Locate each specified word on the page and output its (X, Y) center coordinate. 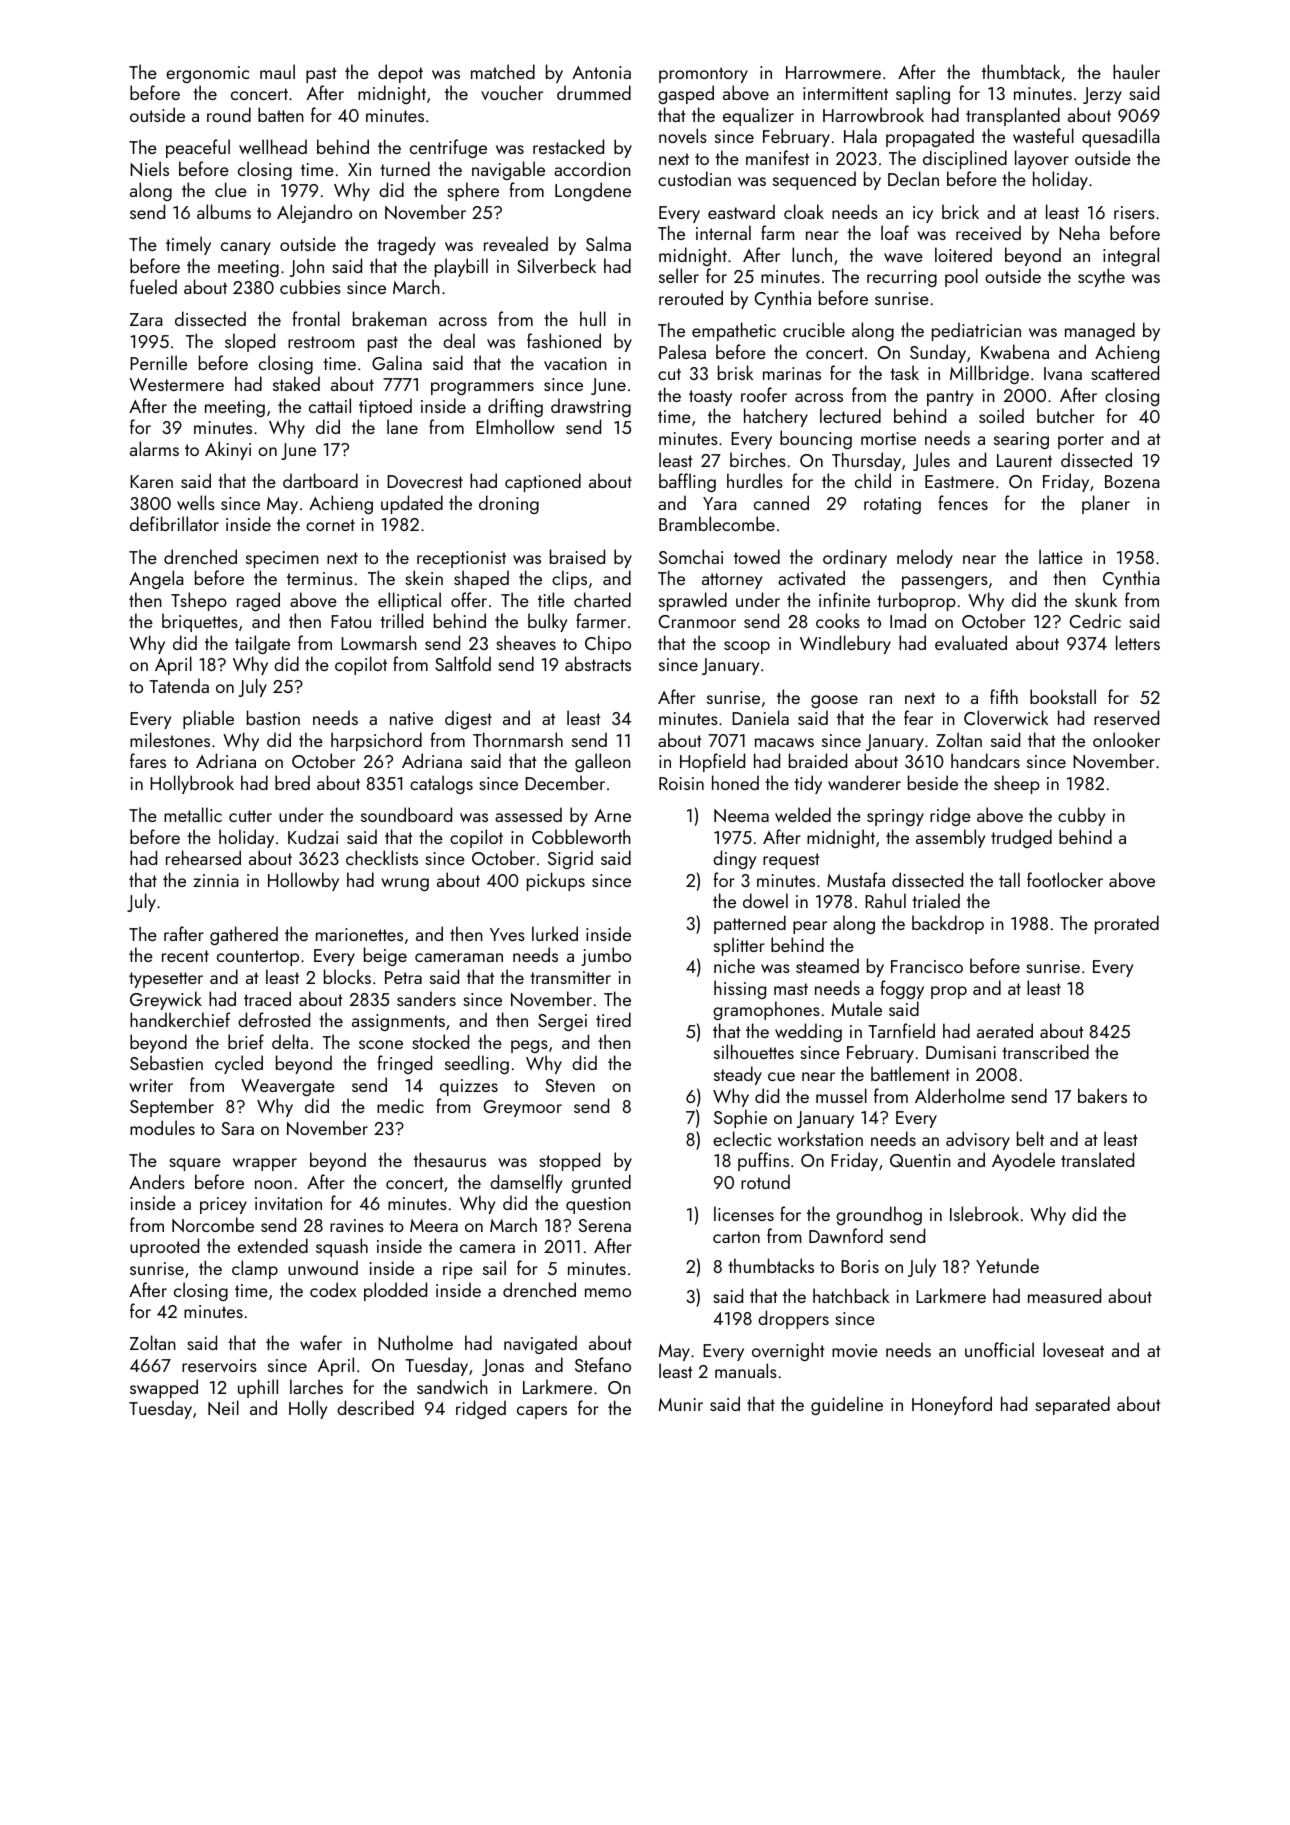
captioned (543, 482)
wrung (405, 884)
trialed (936, 900)
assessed (528, 814)
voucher (512, 92)
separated (1072, 1405)
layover (1042, 159)
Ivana (1063, 373)
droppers (793, 1319)
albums (224, 211)
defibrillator (174, 523)
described (375, 1407)
